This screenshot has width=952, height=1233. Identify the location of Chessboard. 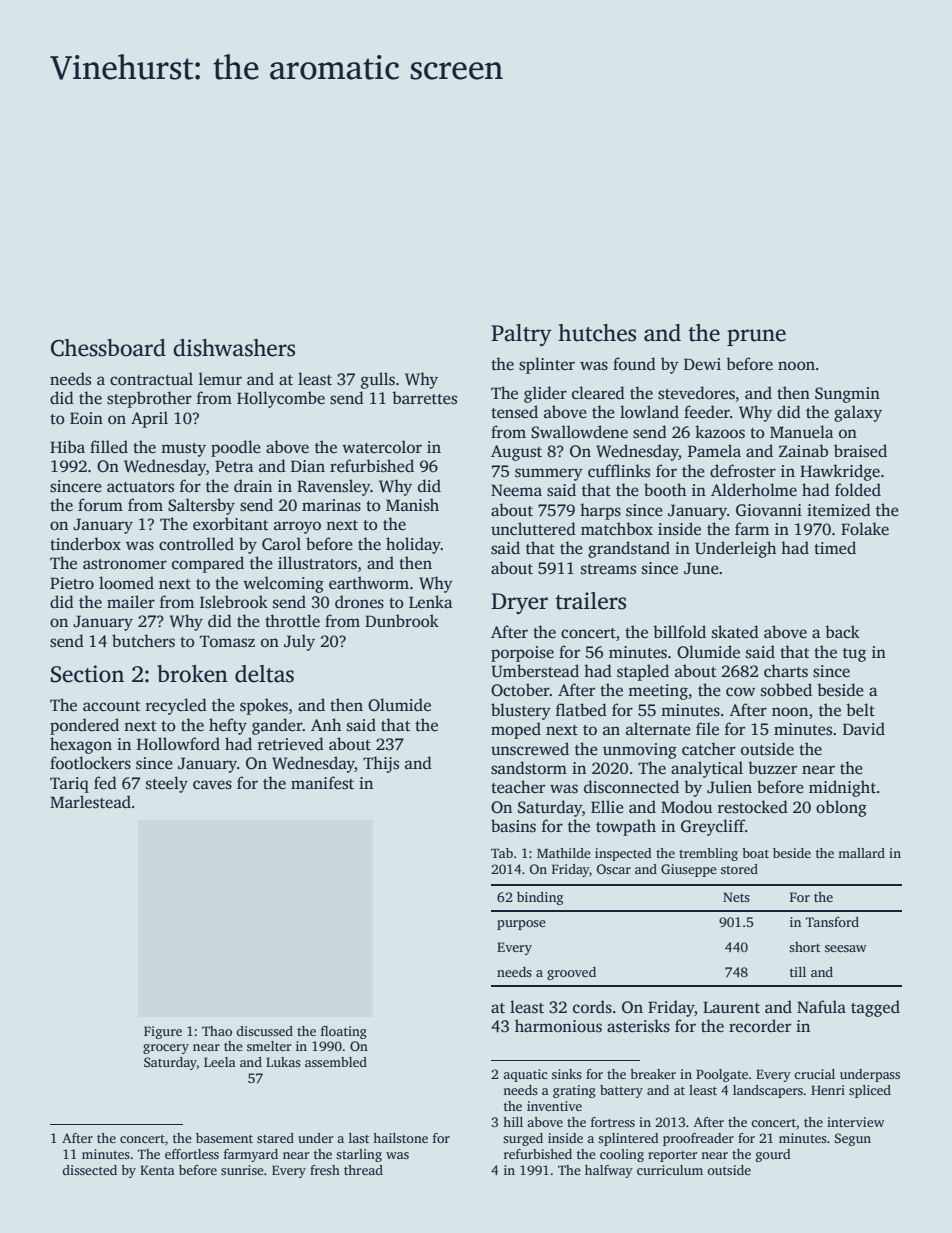
(108, 348).
